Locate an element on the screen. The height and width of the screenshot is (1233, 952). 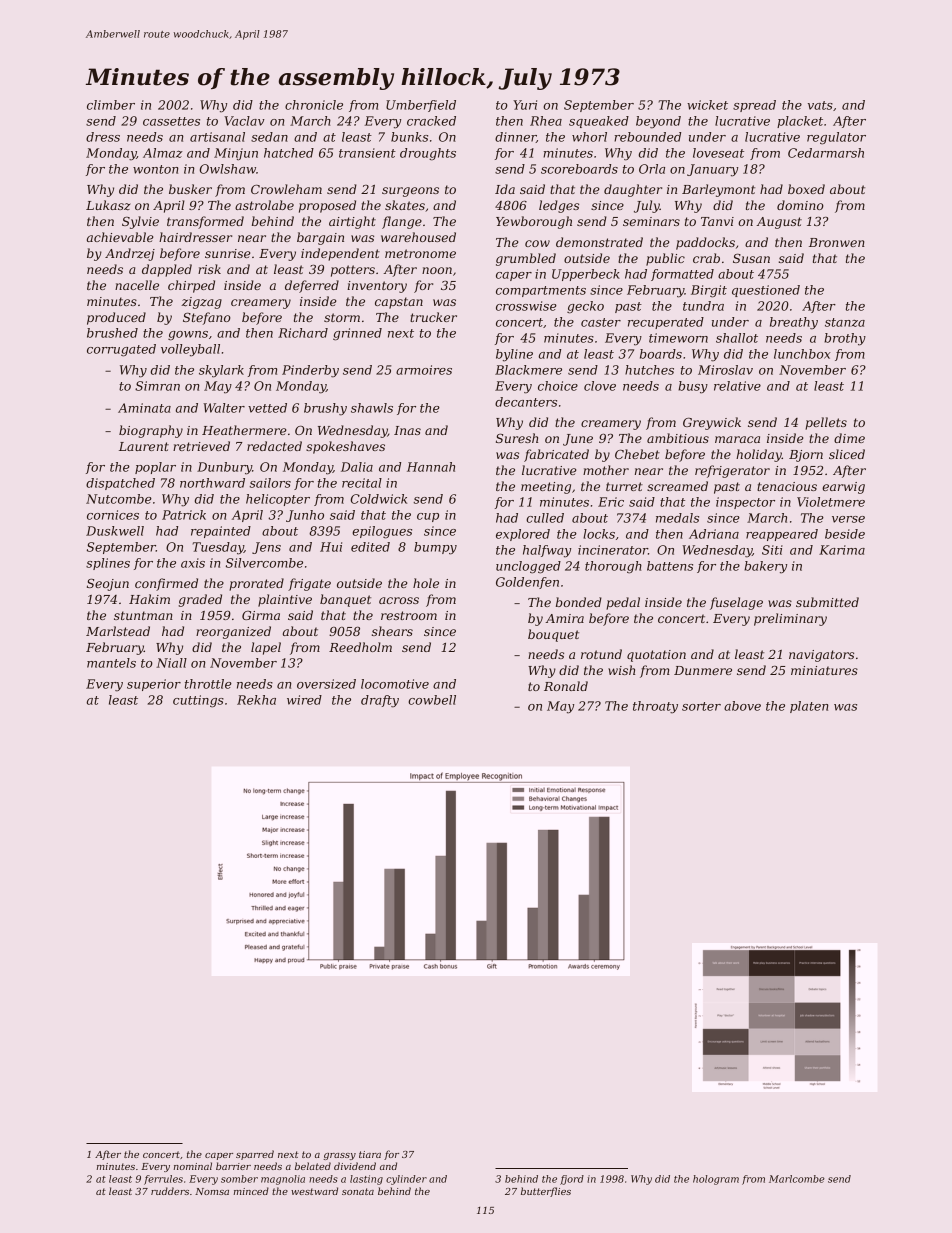
Yewborough is located at coordinates (534, 222).
